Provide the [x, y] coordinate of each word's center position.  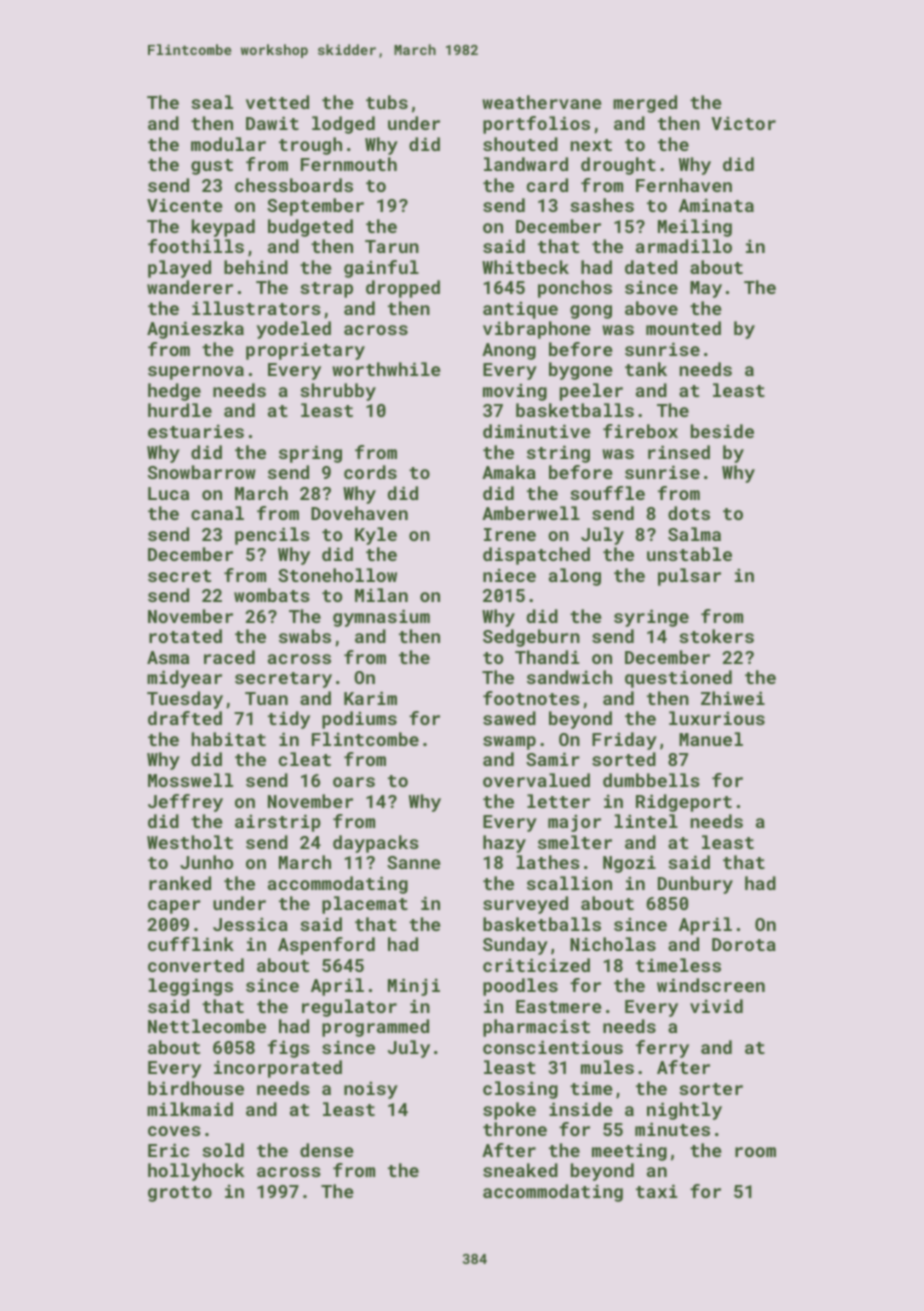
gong [591, 312]
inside [581, 1109]
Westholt [190, 842]
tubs [387, 102]
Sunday [515, 946]
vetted [277, 102]
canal [217, 513]
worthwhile [386, 369]
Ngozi [629, 864]
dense [327, 1150]
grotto [180, 1194]
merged [645, 104]
